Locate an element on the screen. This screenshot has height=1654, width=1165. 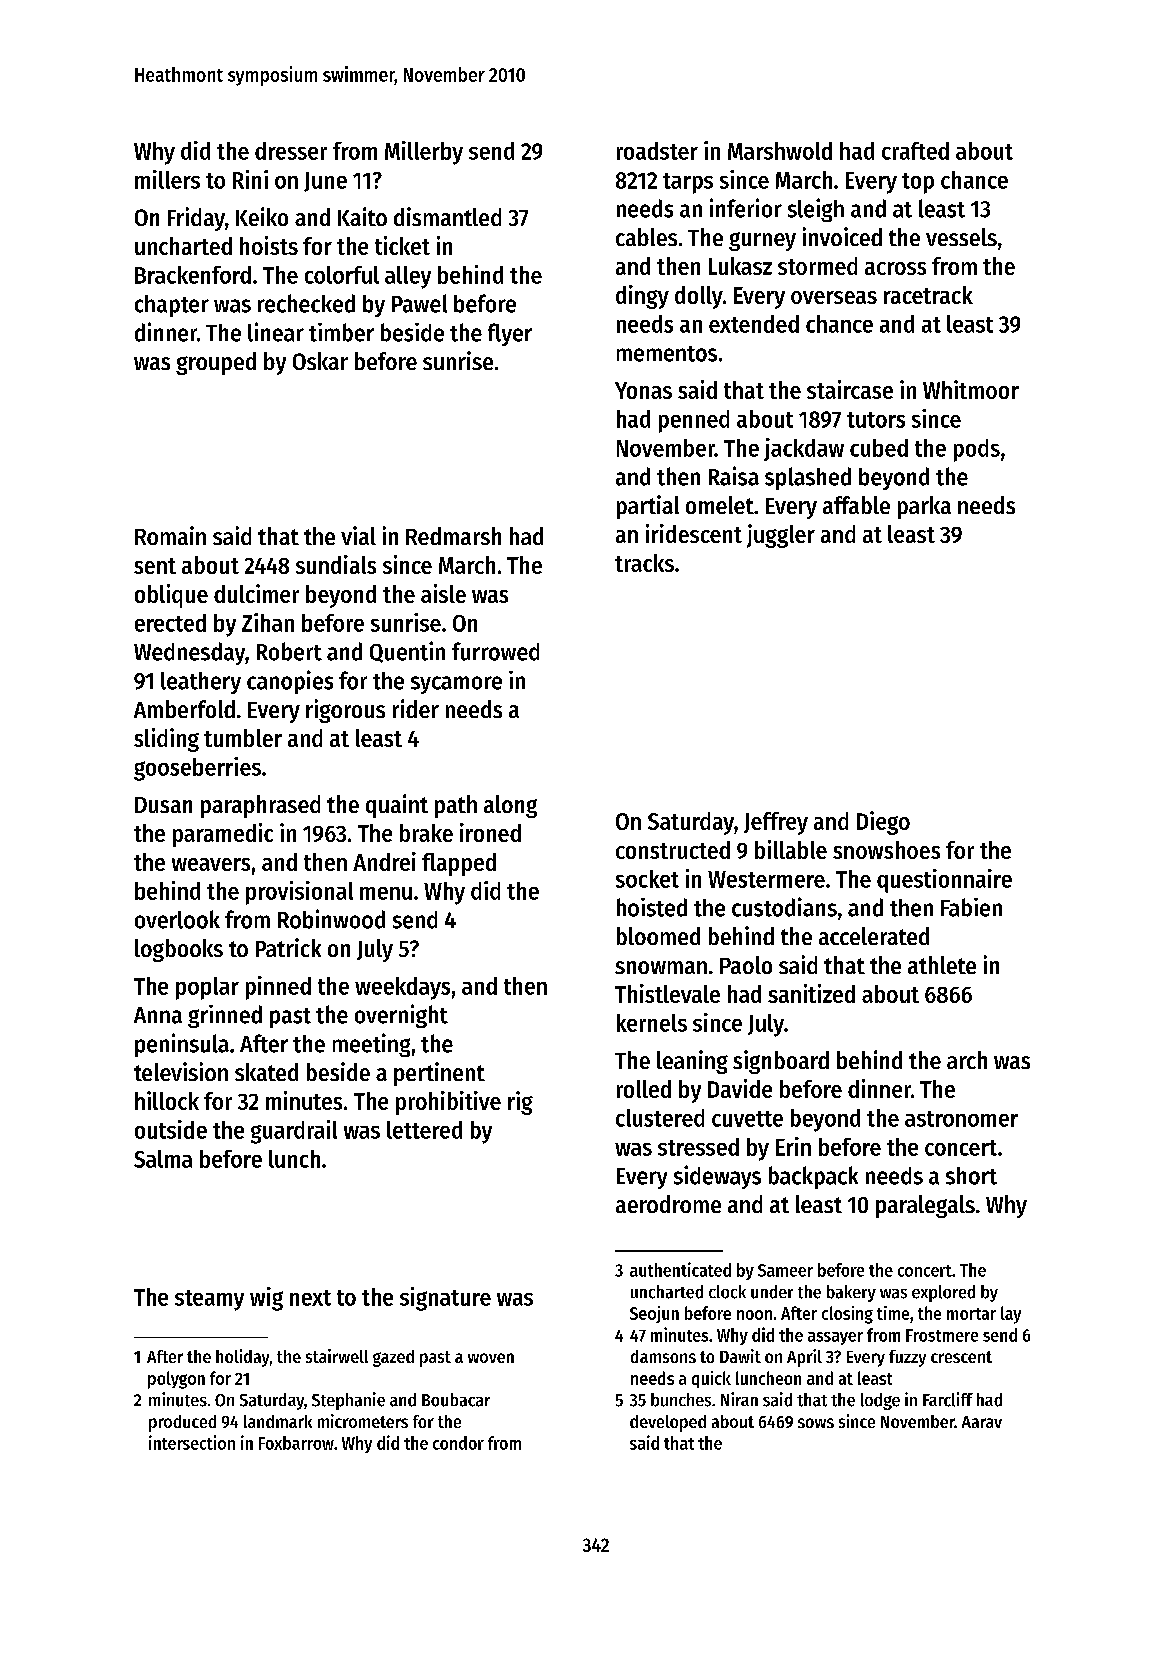
dismantled is located at coordinates (447, 216).
